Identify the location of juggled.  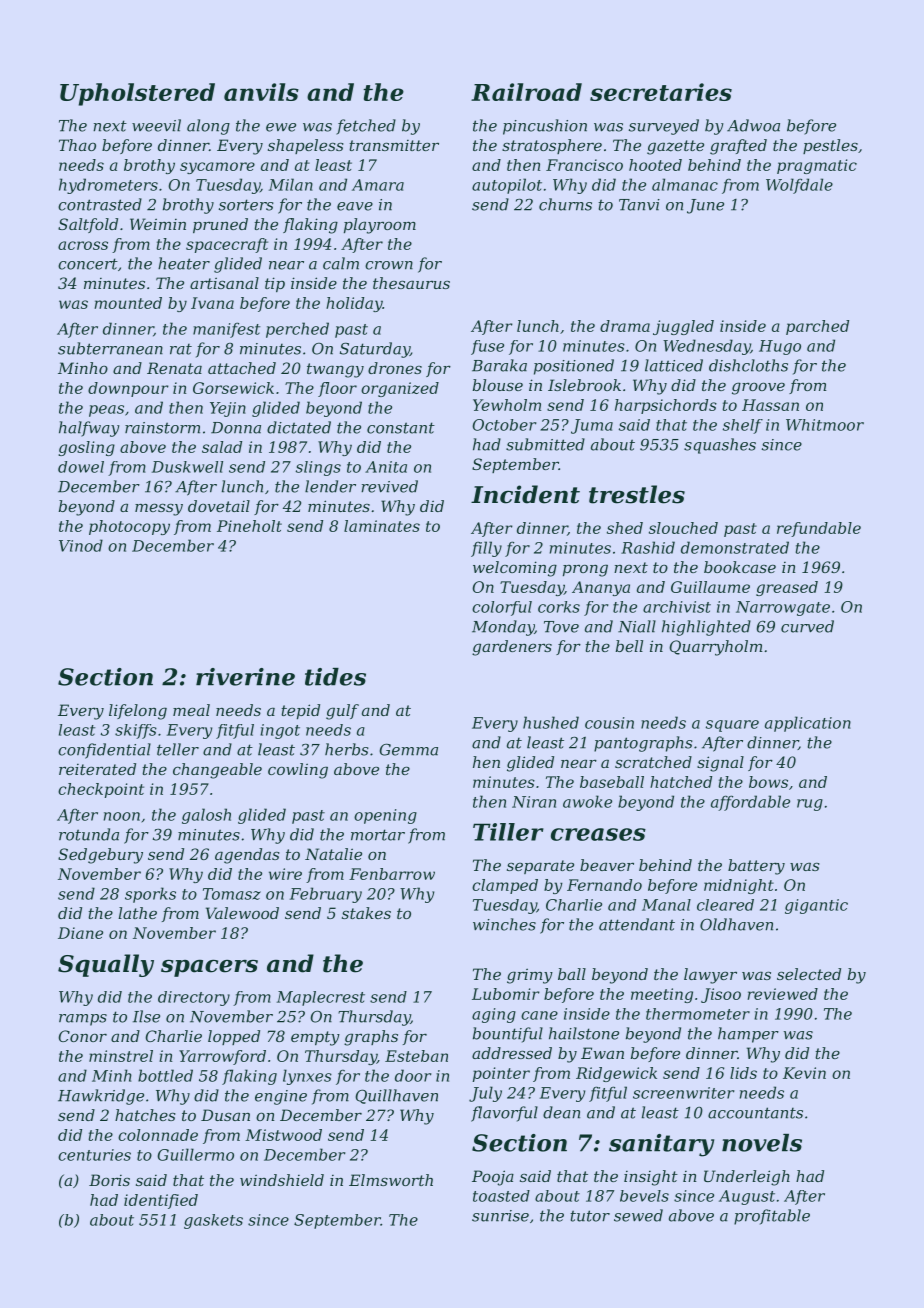
(683, 327).
